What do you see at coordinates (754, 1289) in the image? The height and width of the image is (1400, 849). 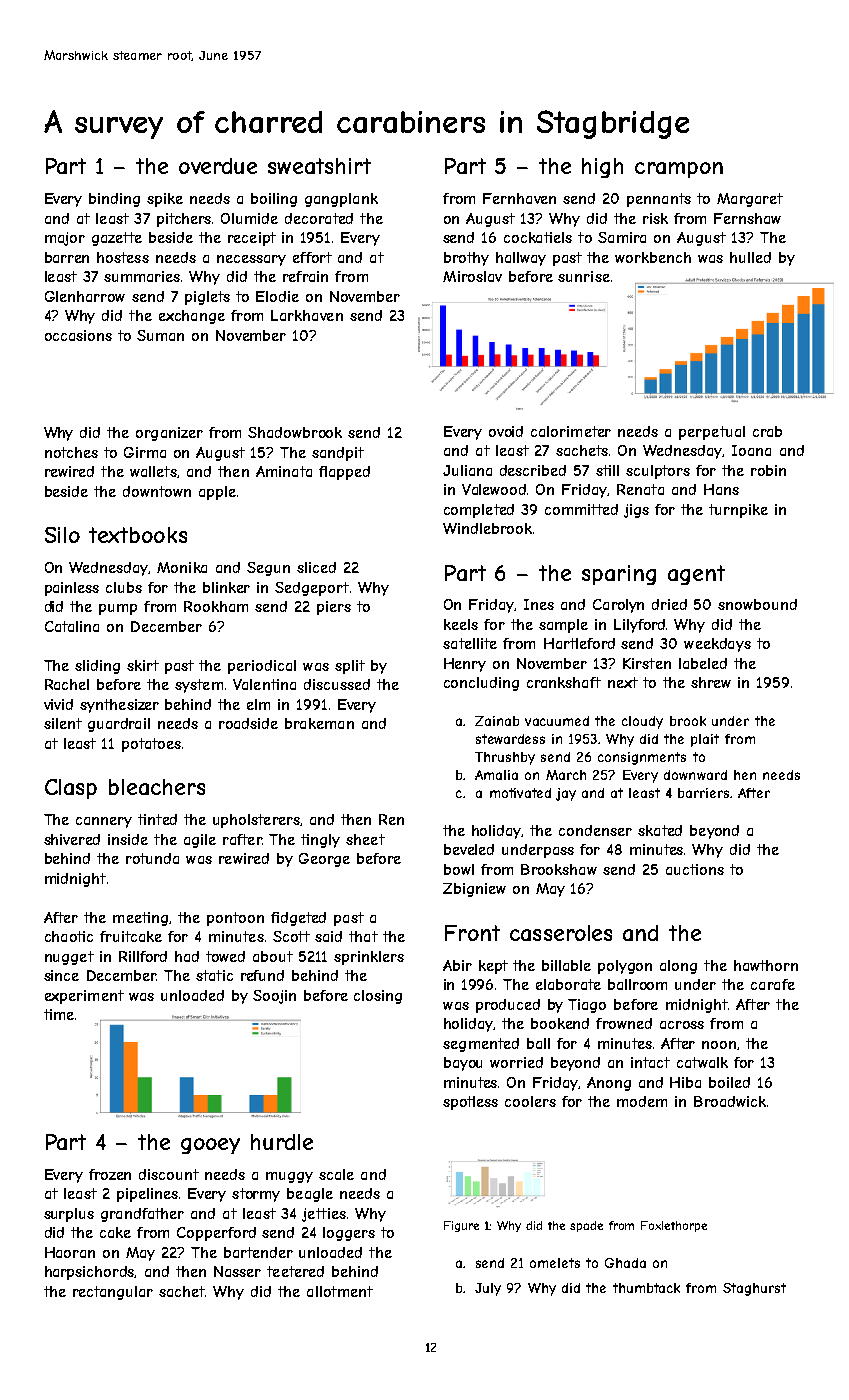 I see `Staghurst` at bounding box center [754, 1289].
